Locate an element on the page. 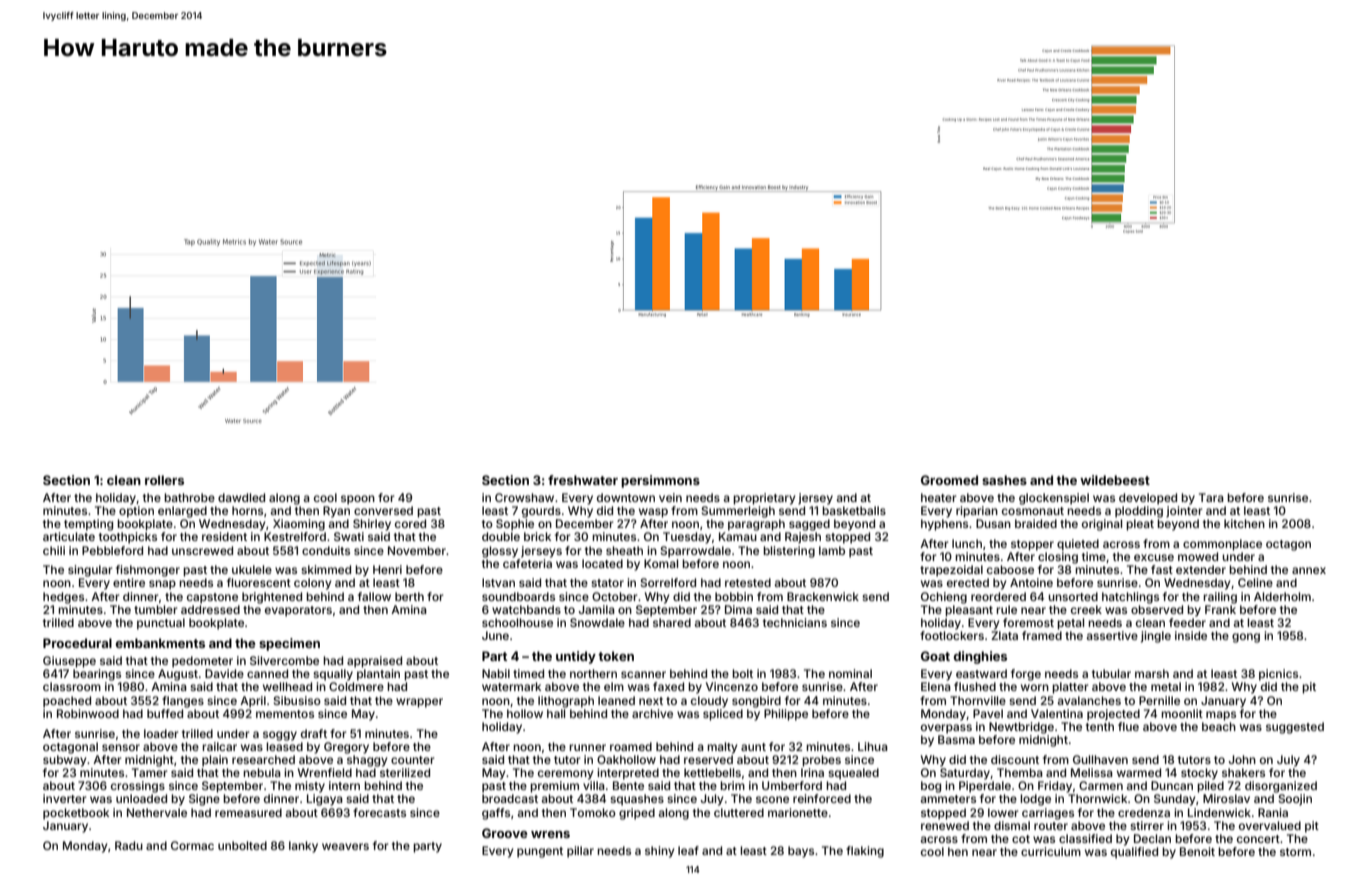  Sorrelford is located at coordinates (668, 582).
